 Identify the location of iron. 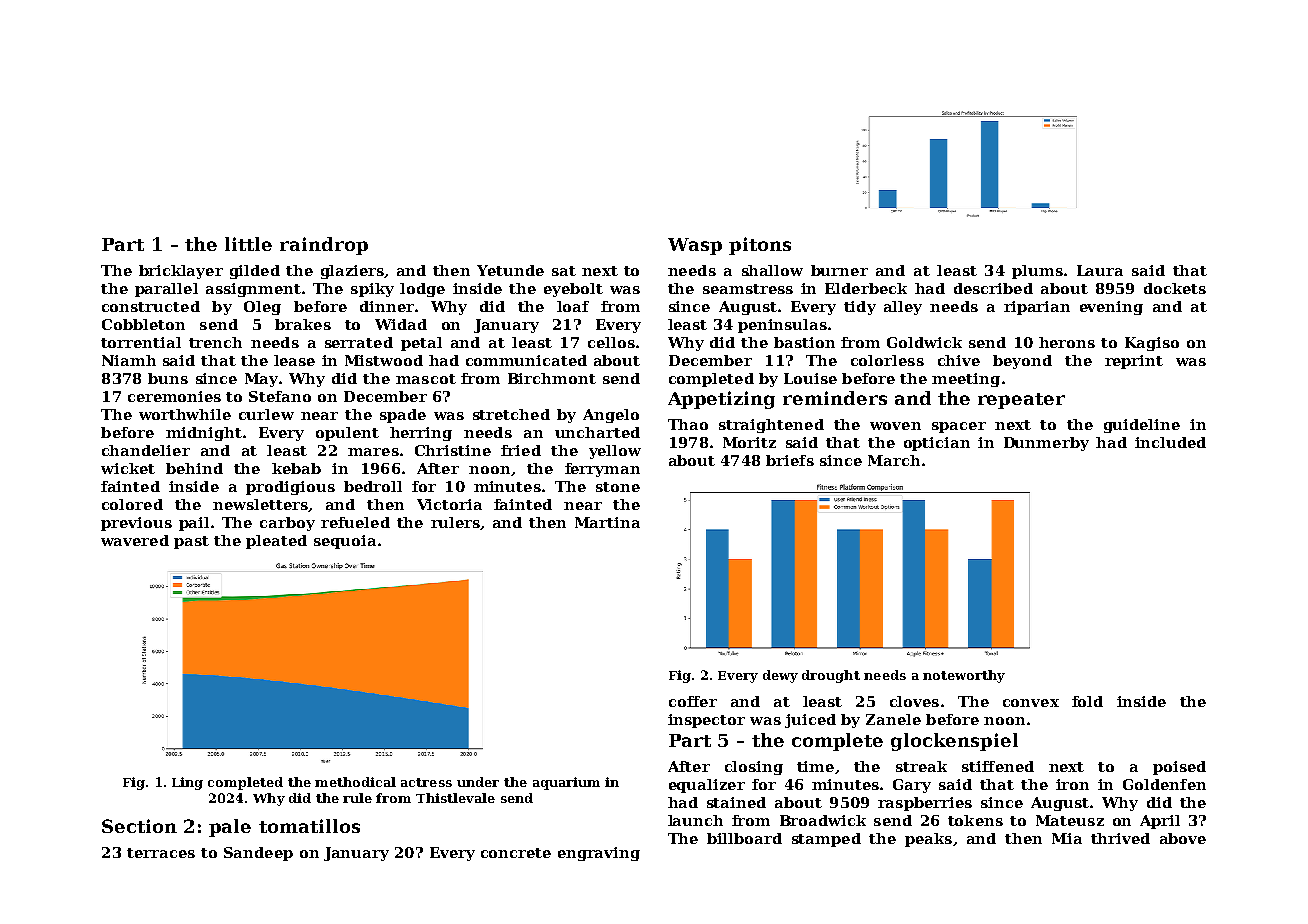
(1072, 784).
